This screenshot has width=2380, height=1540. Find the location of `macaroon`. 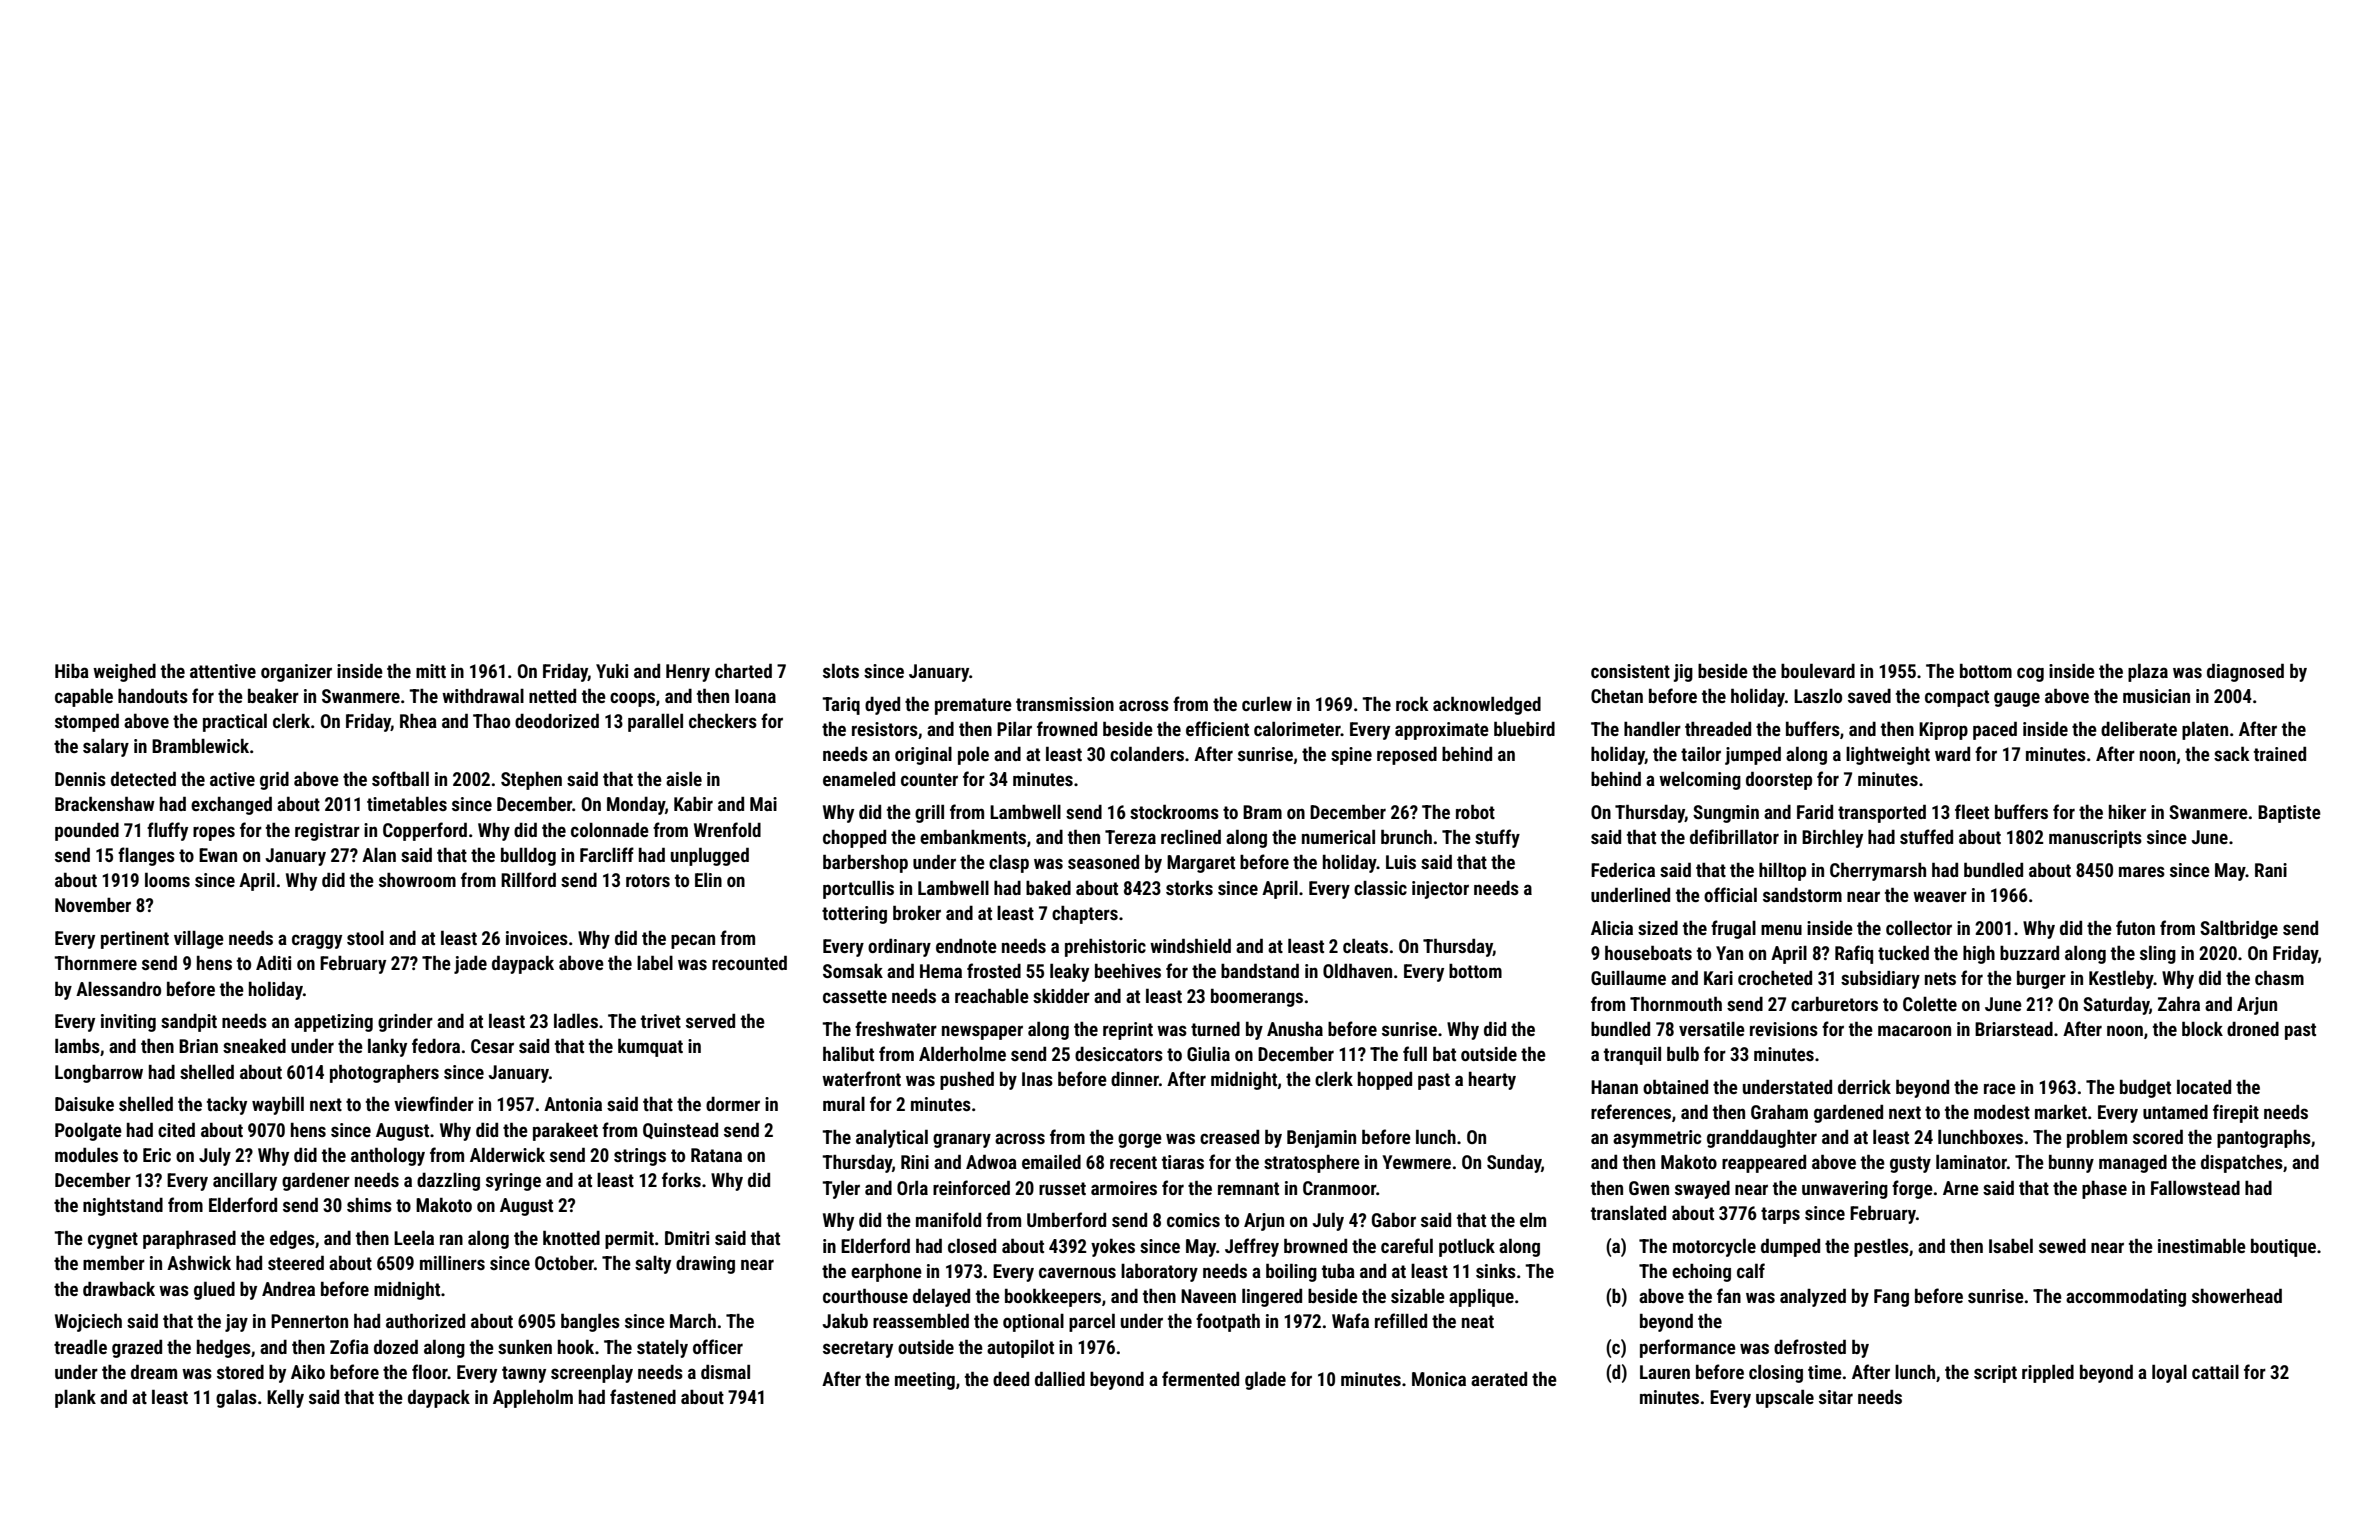

macaroon is located at coordinates (1914, 1030).
